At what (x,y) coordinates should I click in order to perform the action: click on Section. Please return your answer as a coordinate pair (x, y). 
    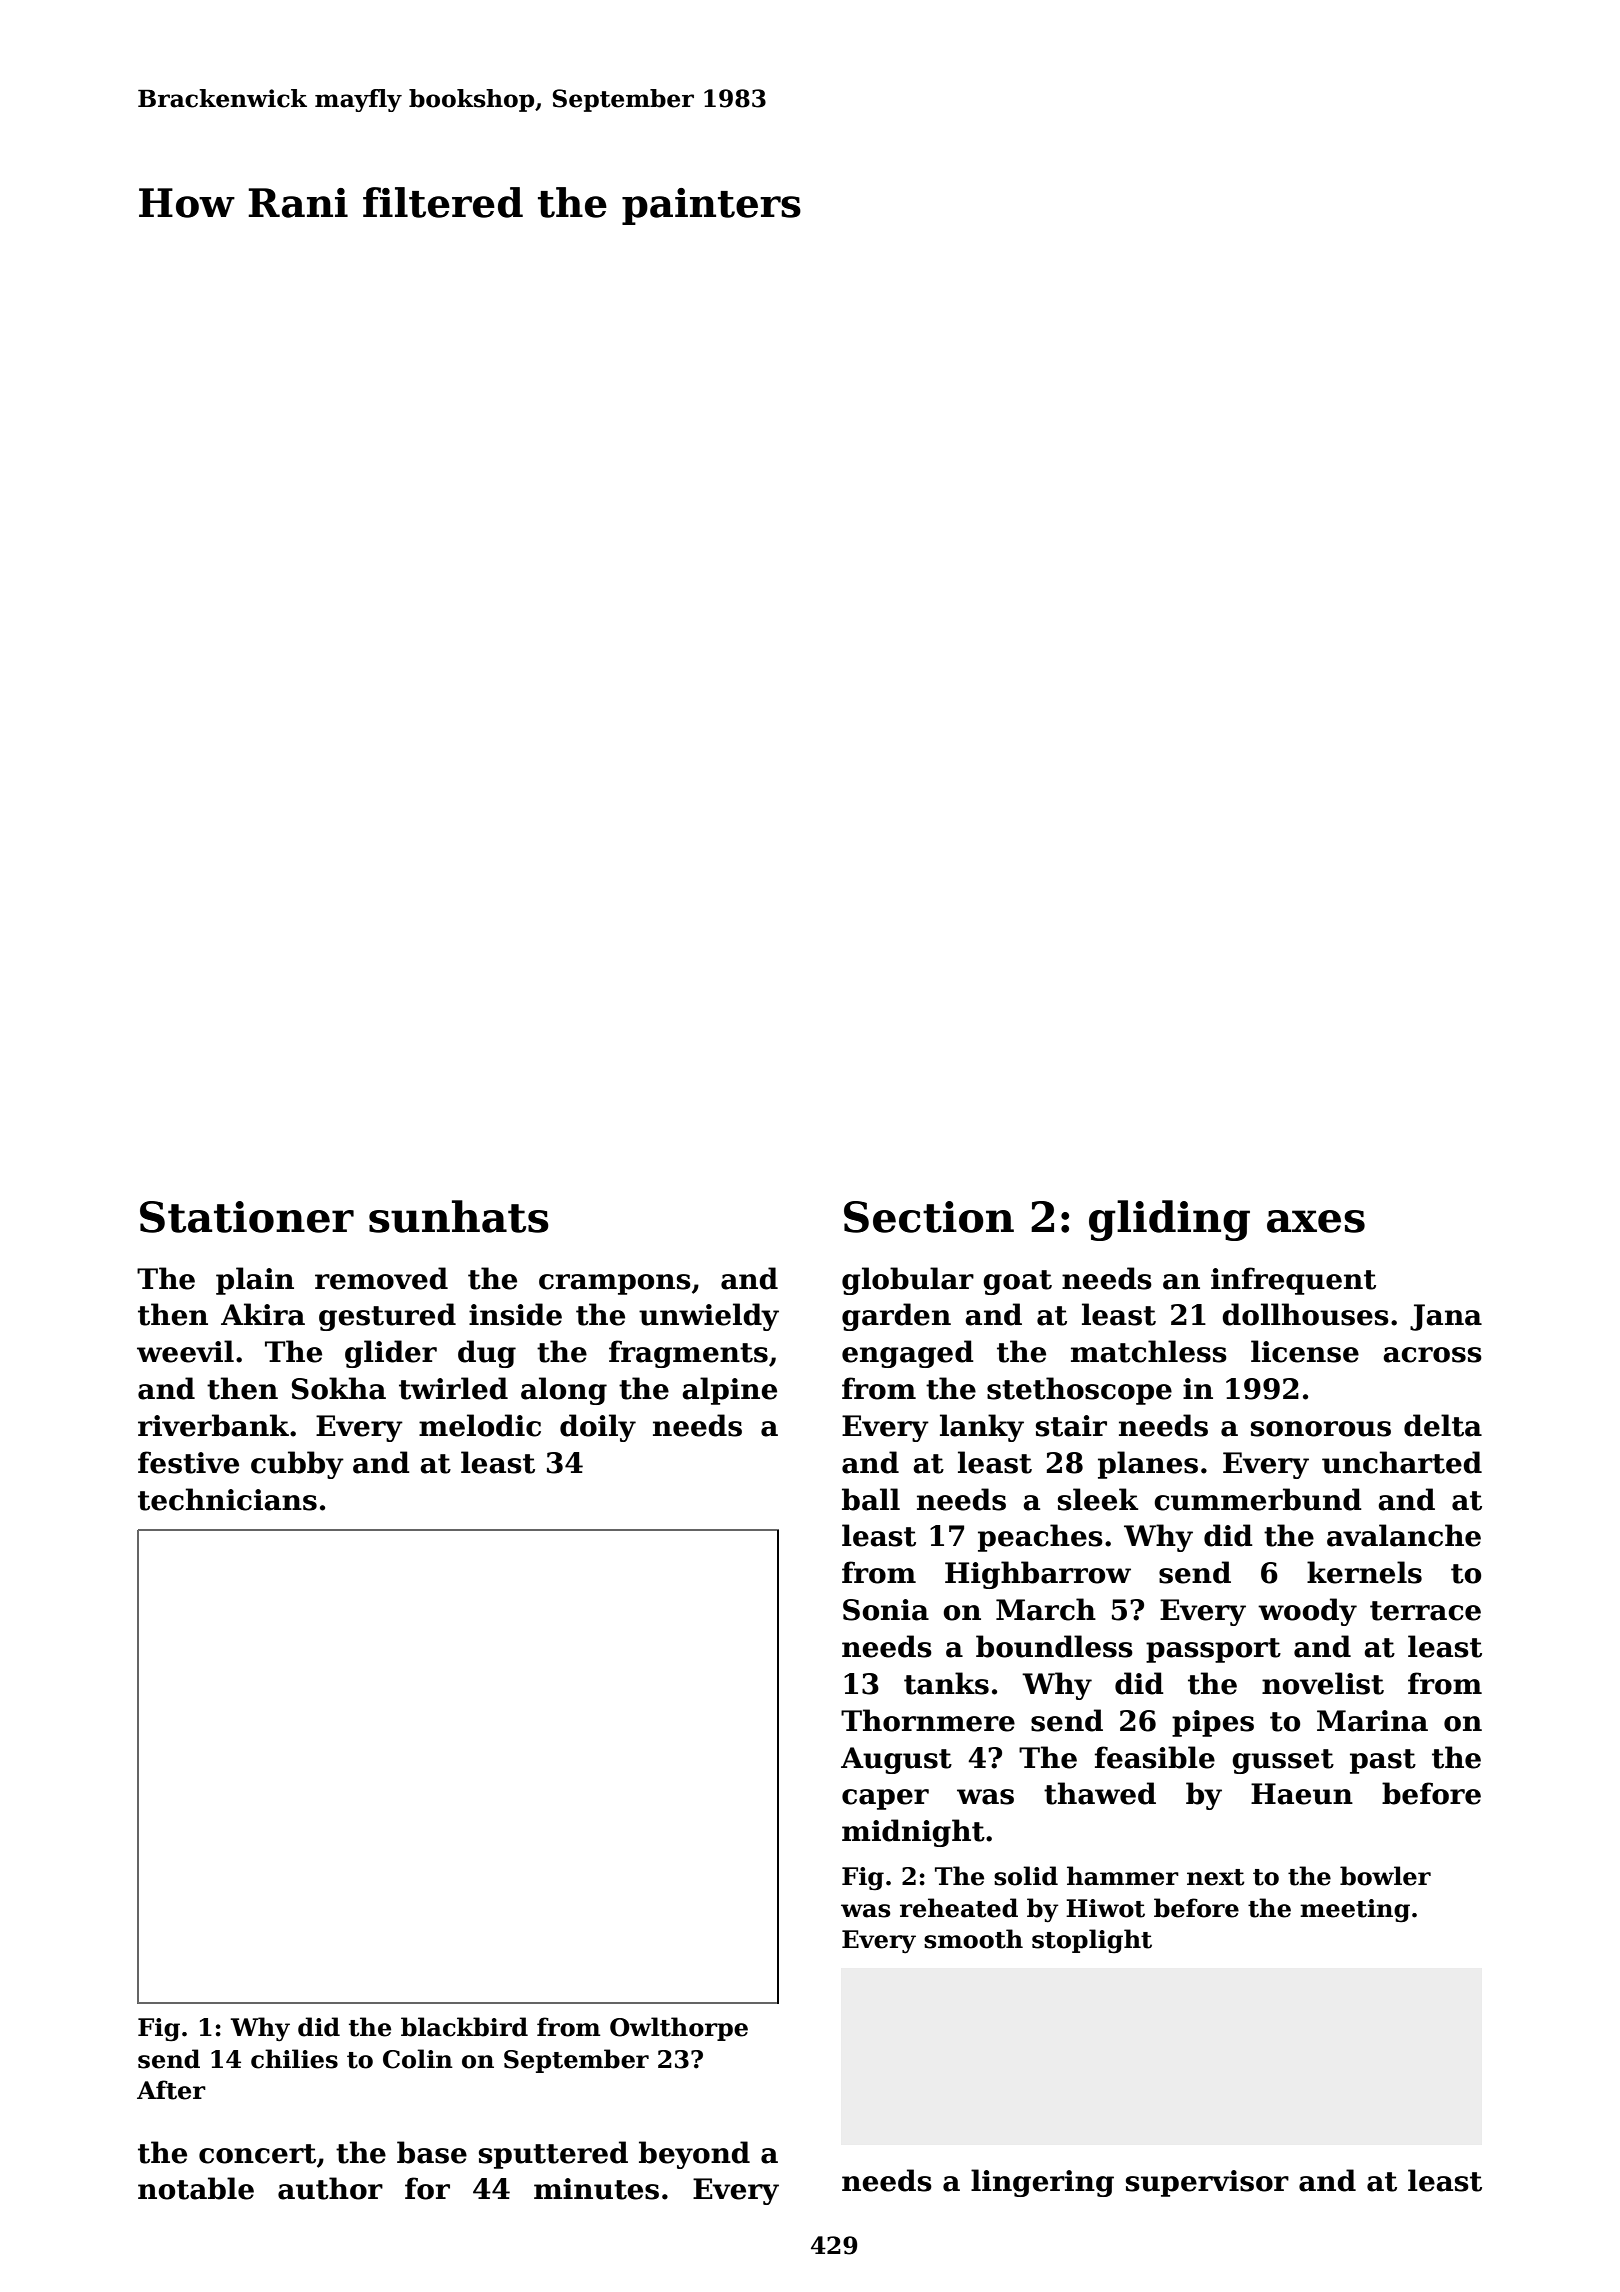
    Looking at the image, I should click on (929, 1217).
